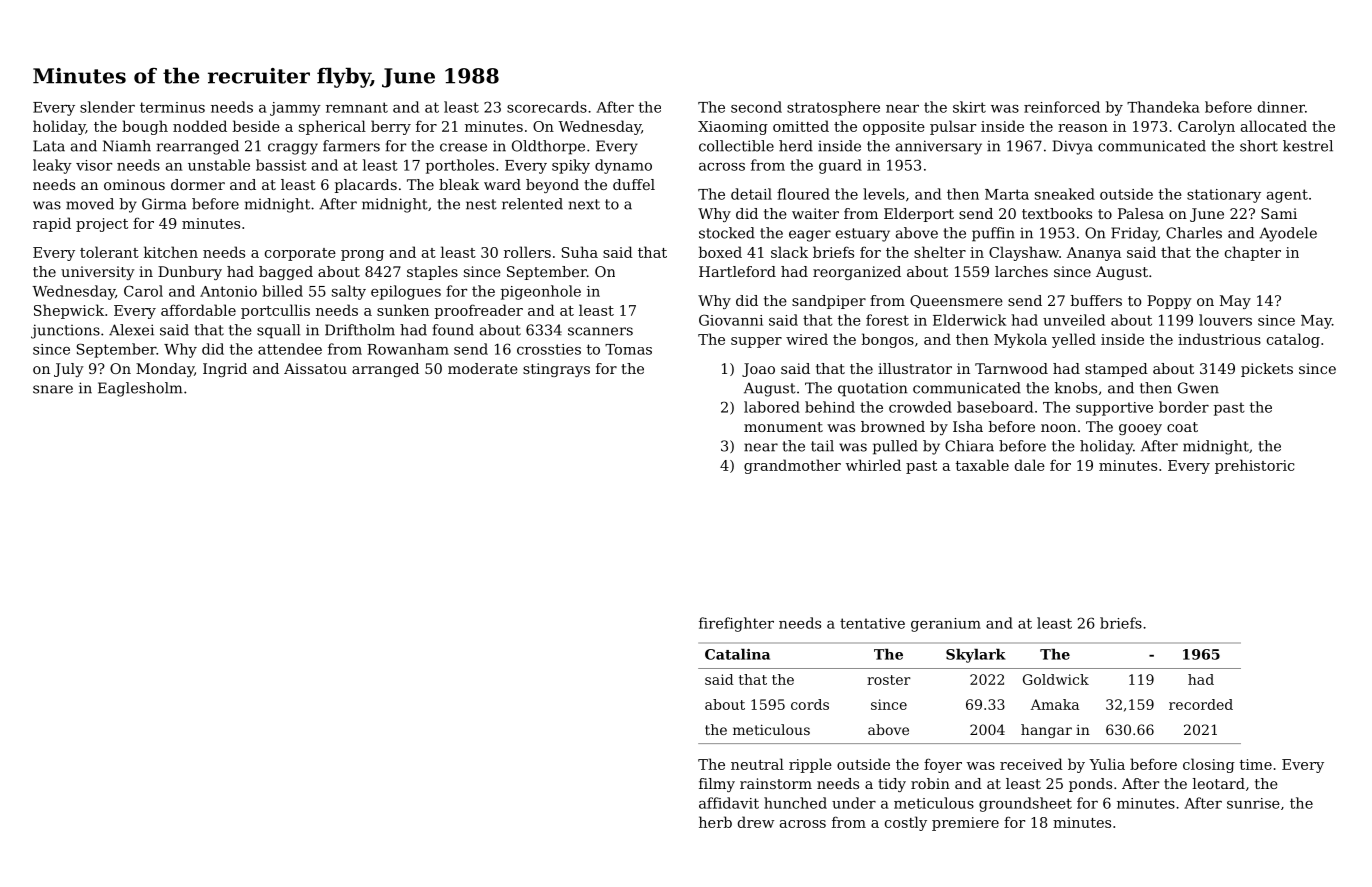 The image size is (1372, 887). What do you see at coordinates (1255, 466) in the screenshot?
I see `prehistoric` at bounding box center [1255, 466].
